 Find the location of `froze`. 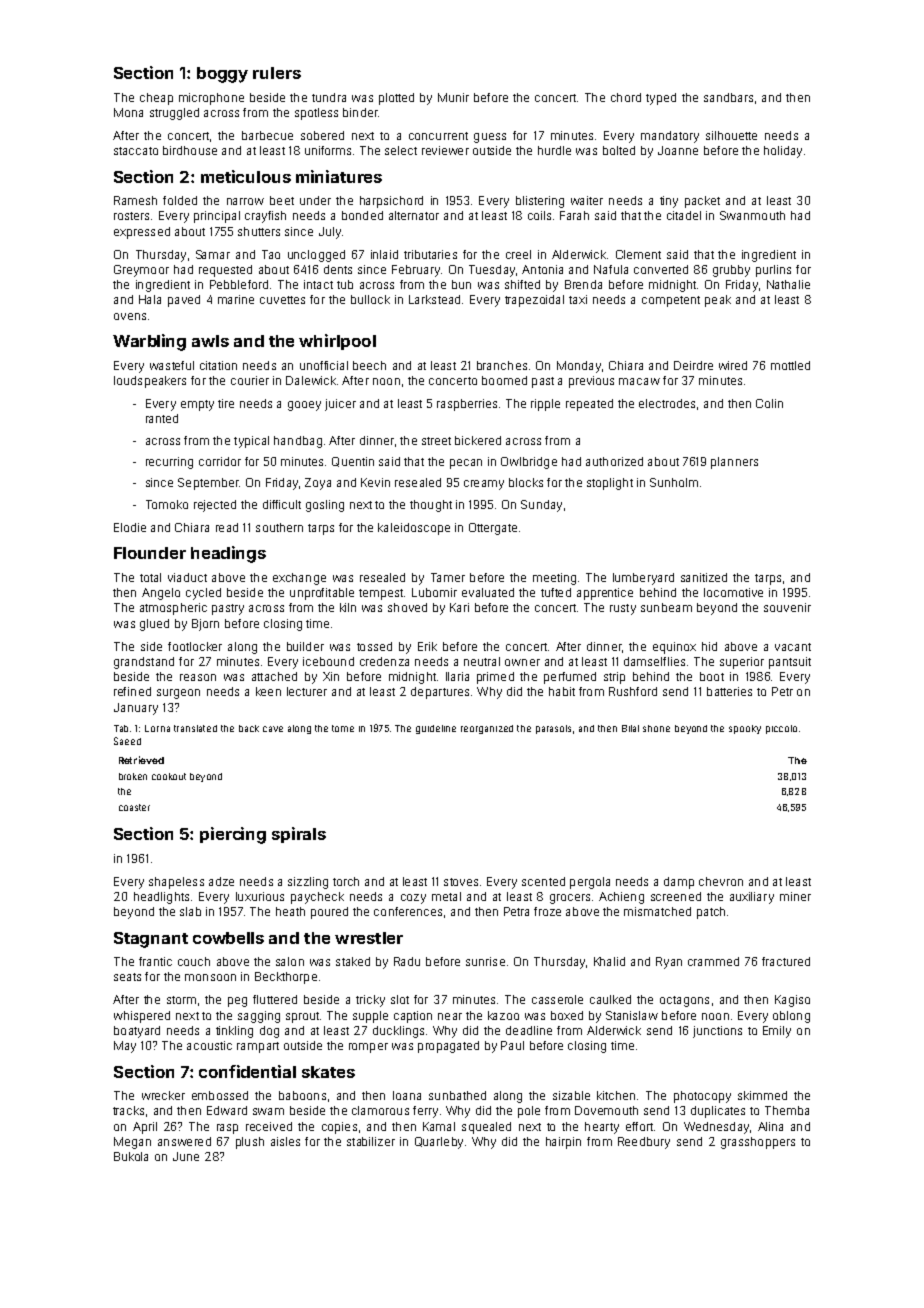

froze is located at coordinates (547, 911).
